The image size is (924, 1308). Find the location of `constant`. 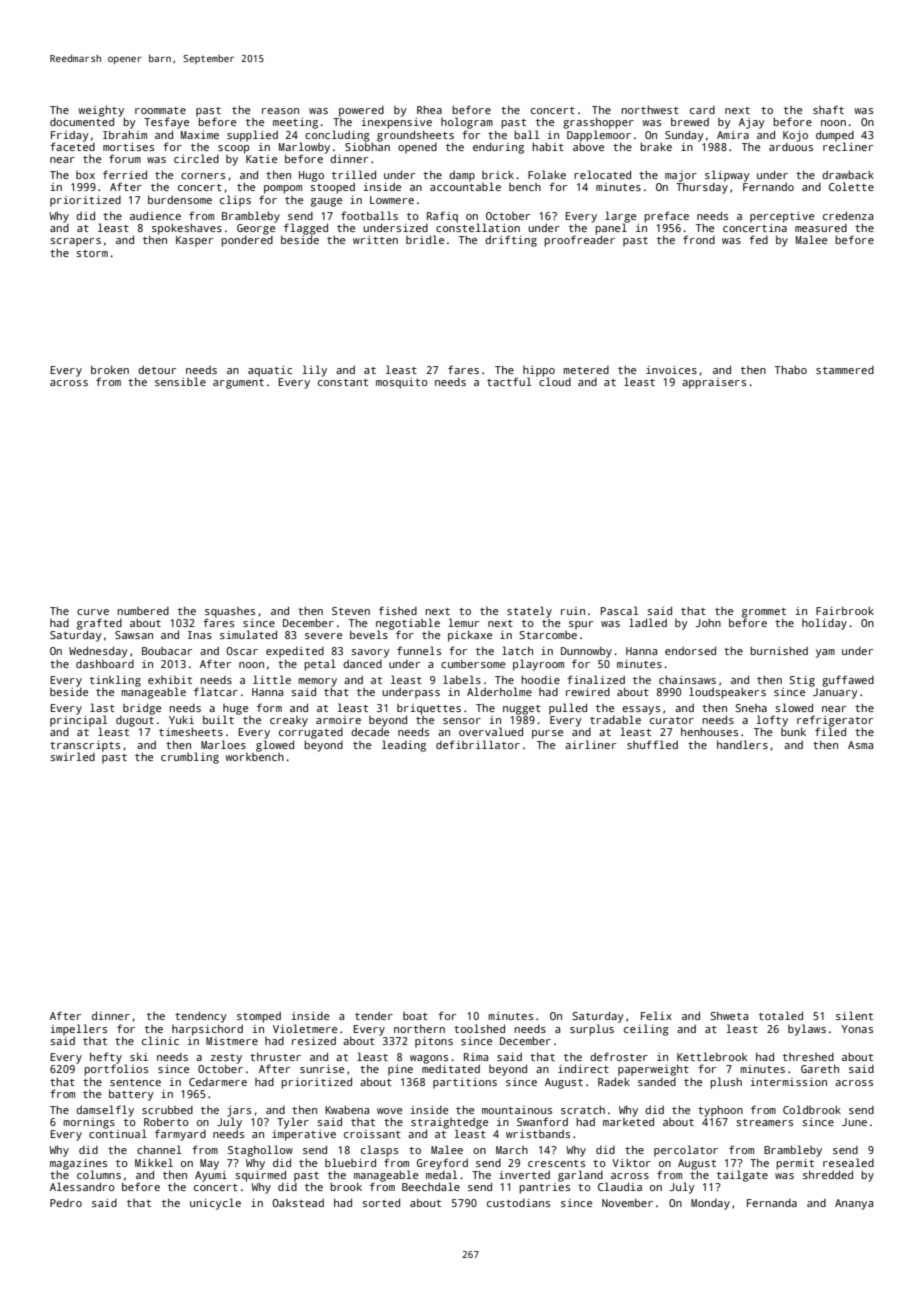

constant is located at coordinates (343, 382).
